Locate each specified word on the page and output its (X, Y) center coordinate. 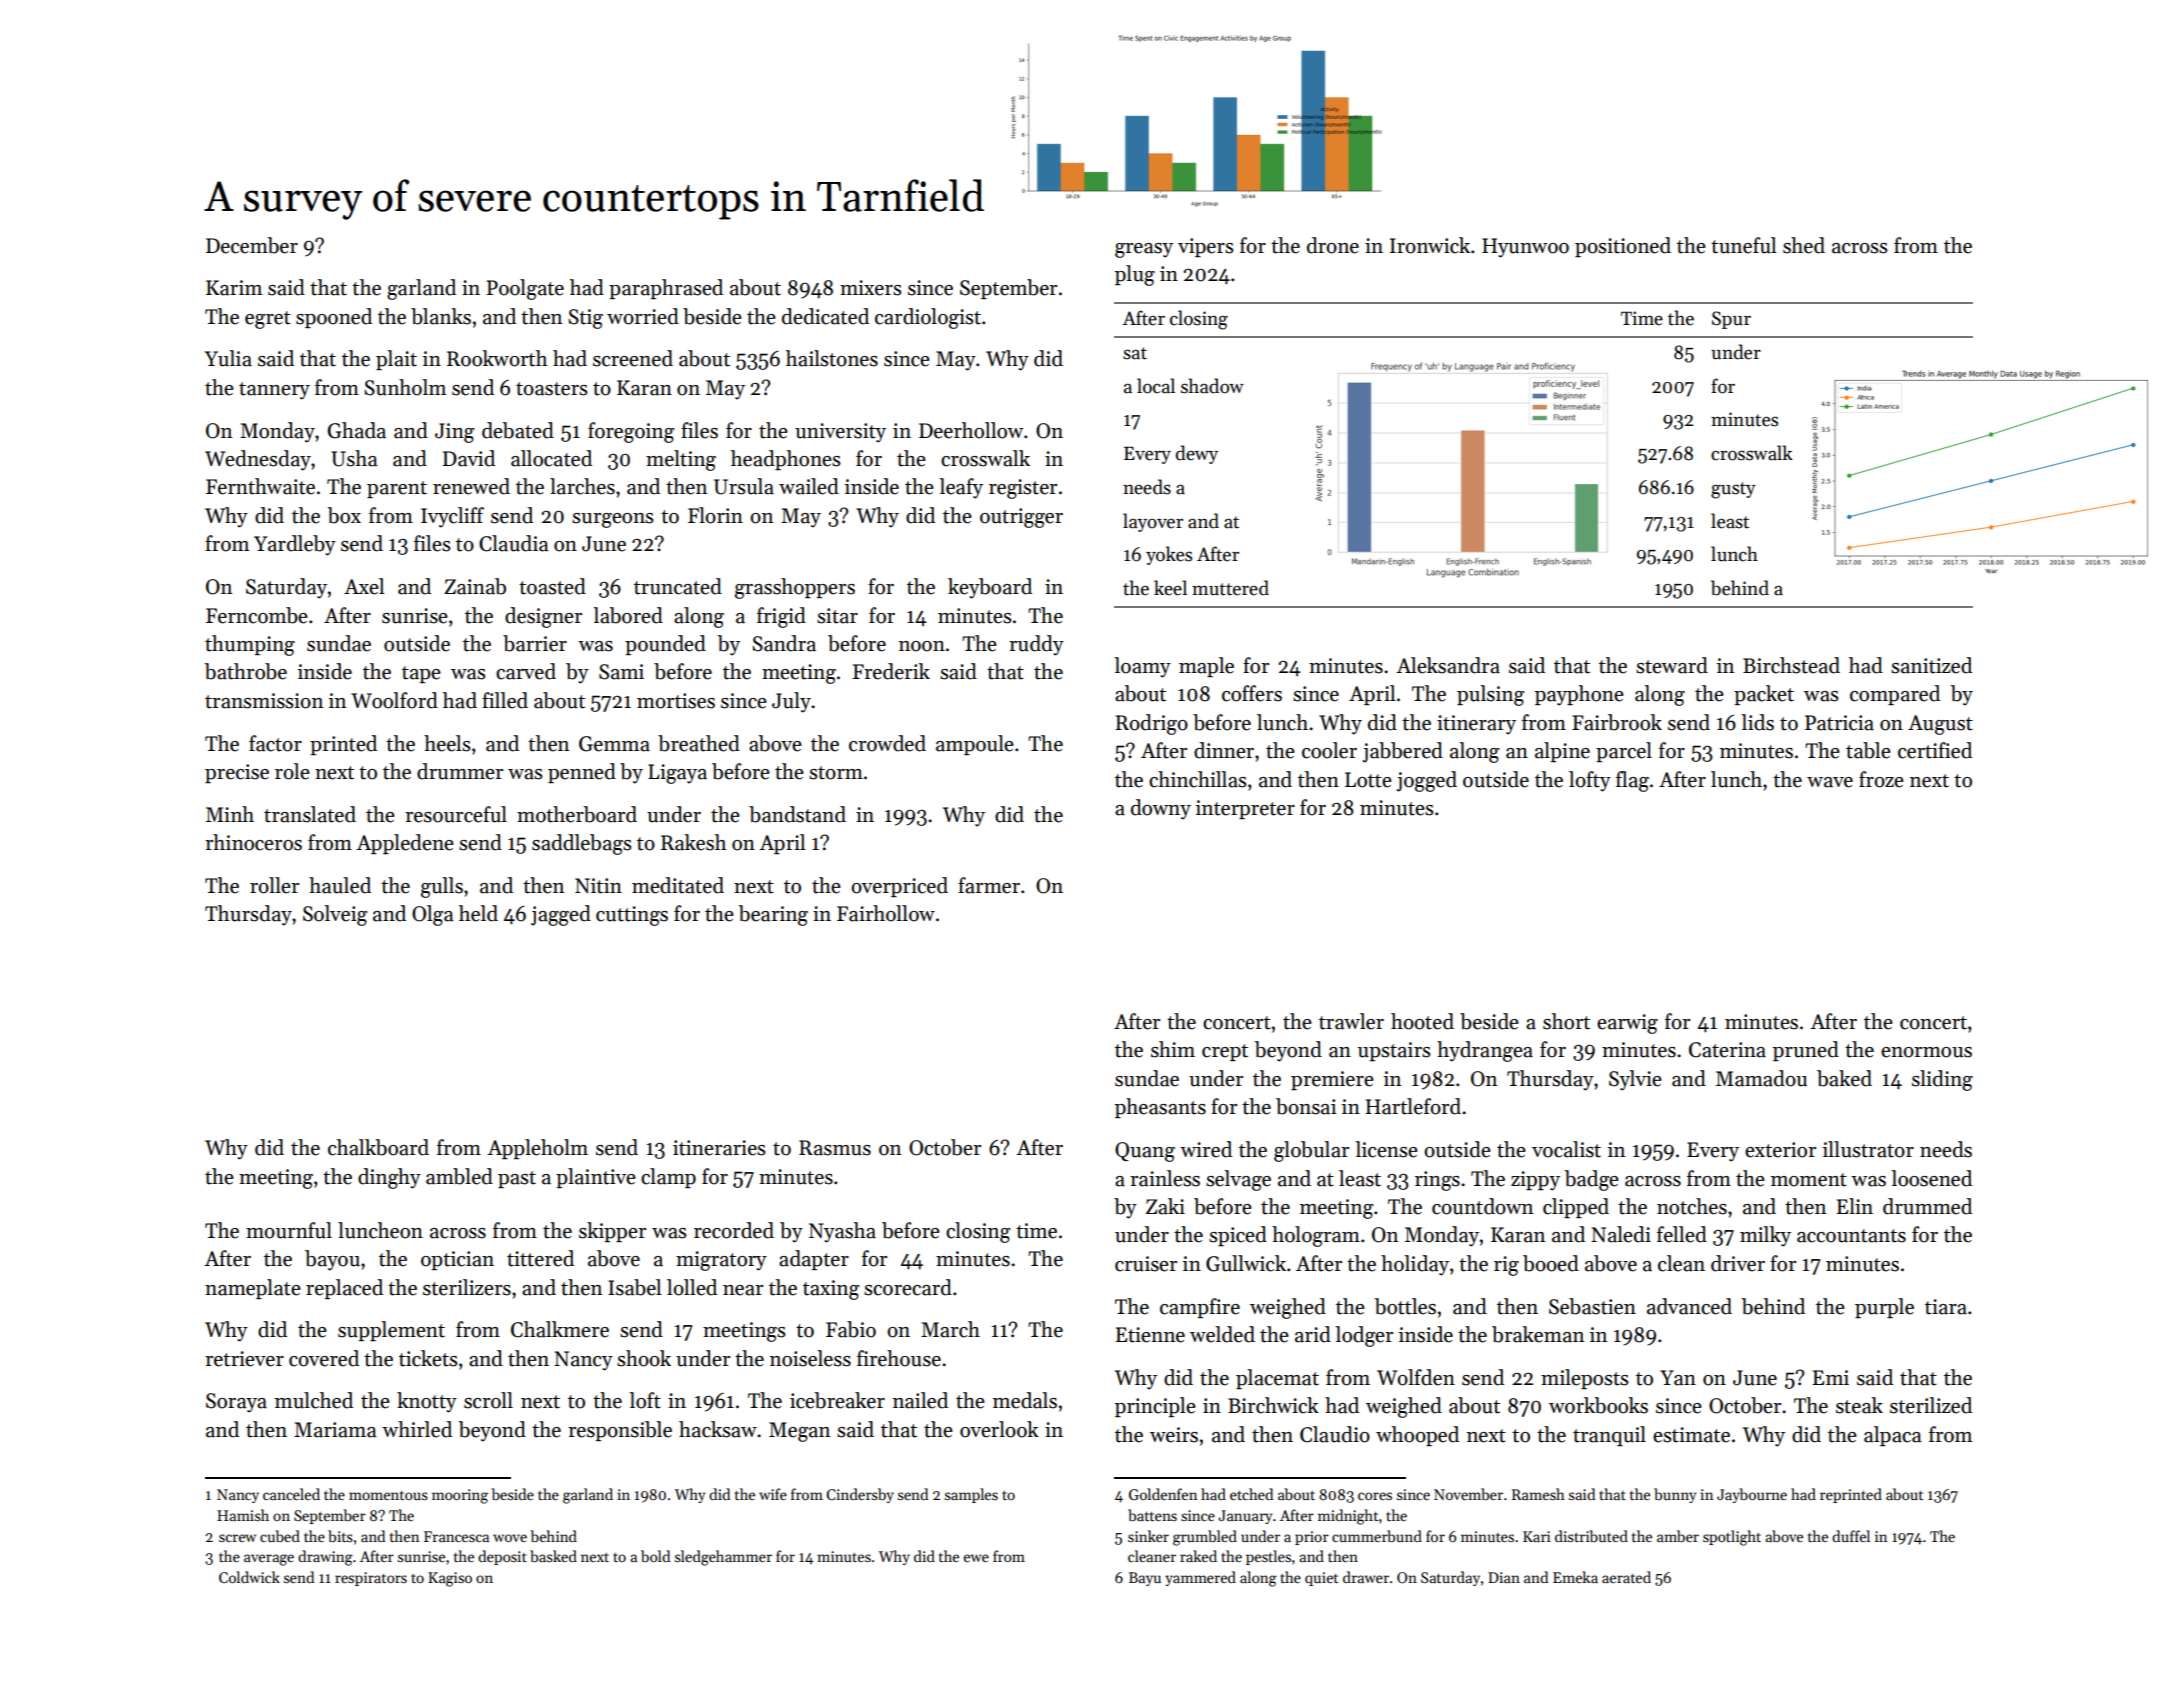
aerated (1626, 1577)
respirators (371, 1579)
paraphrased (666, 289)
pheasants (1160, 1108)
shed (1804, 245)
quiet (1321, 1579)
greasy (1144, 250)
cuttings (632, 916)
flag (1632, 781)
